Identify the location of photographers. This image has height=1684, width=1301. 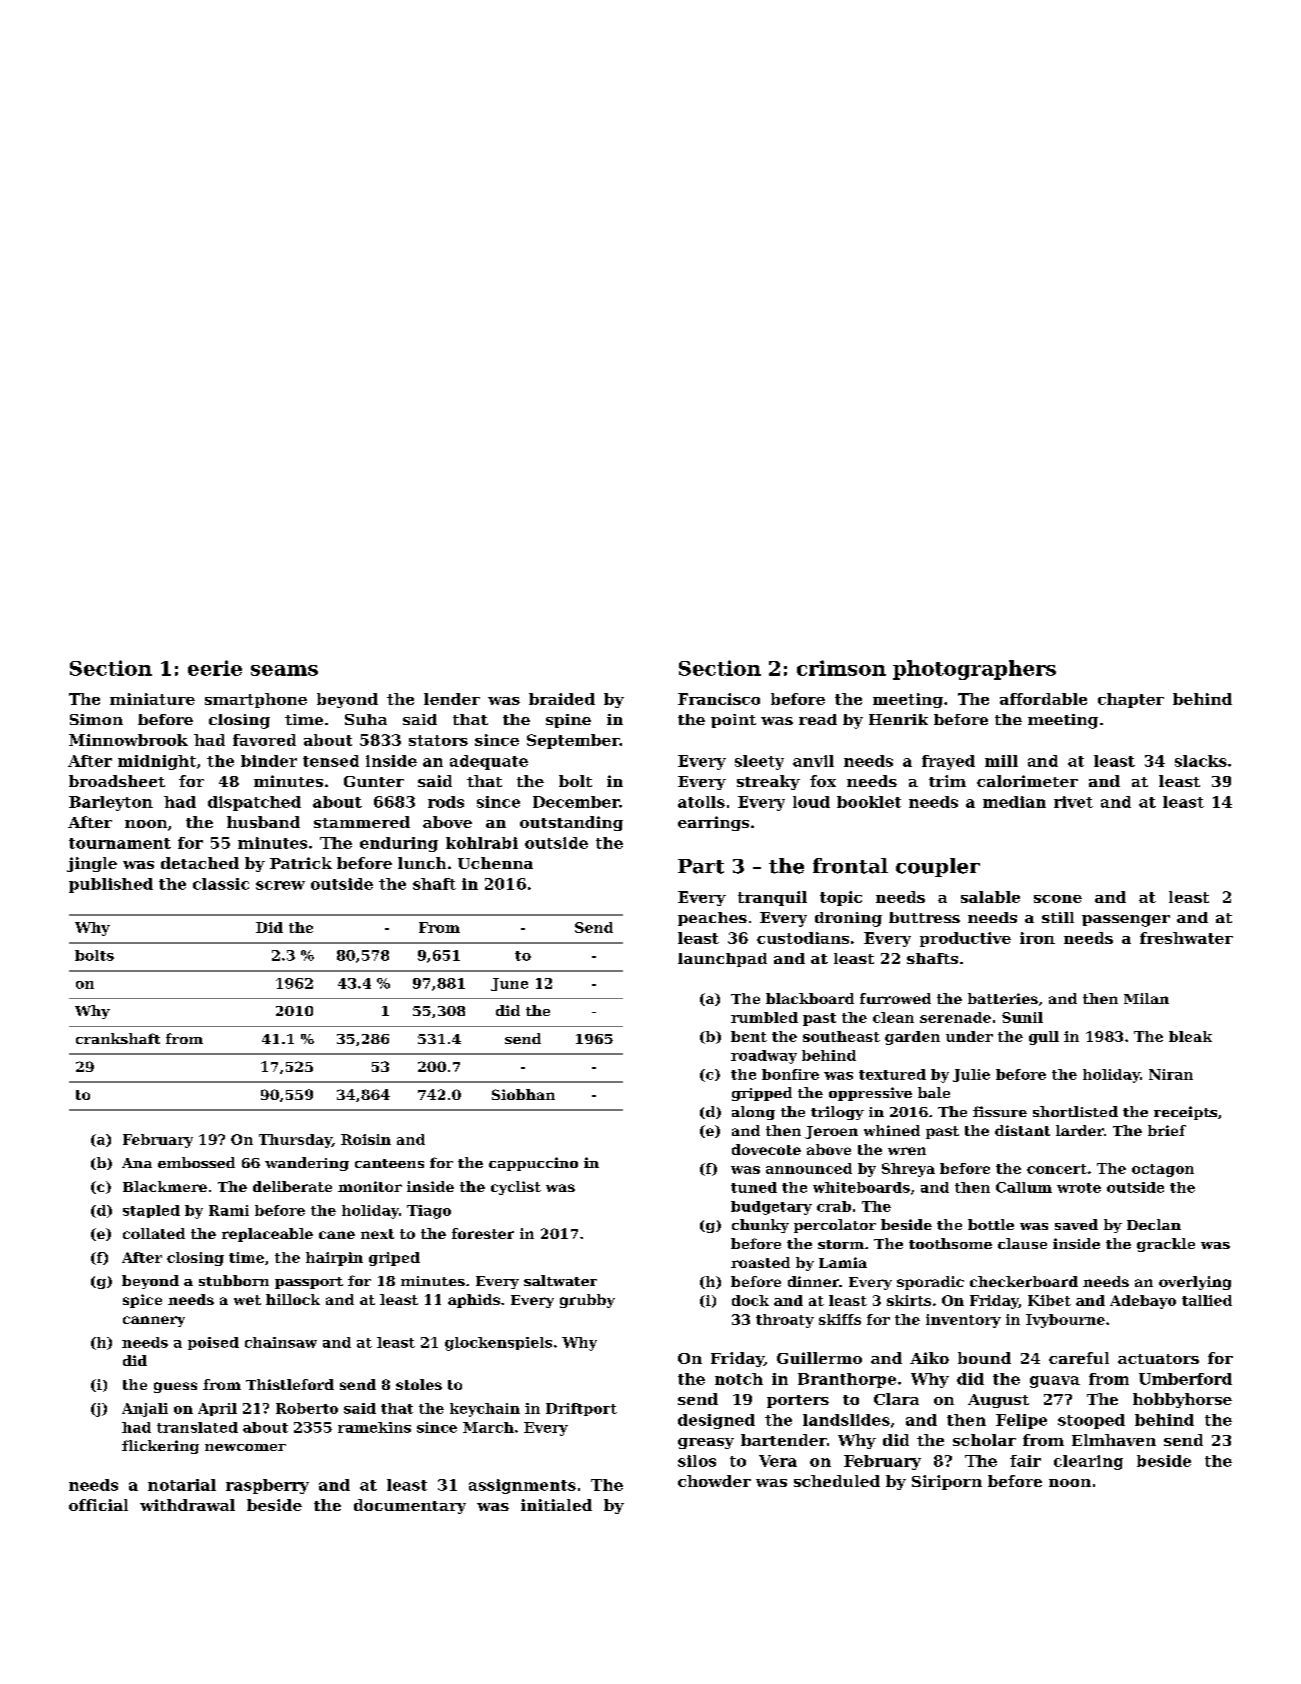
(974, 670).
